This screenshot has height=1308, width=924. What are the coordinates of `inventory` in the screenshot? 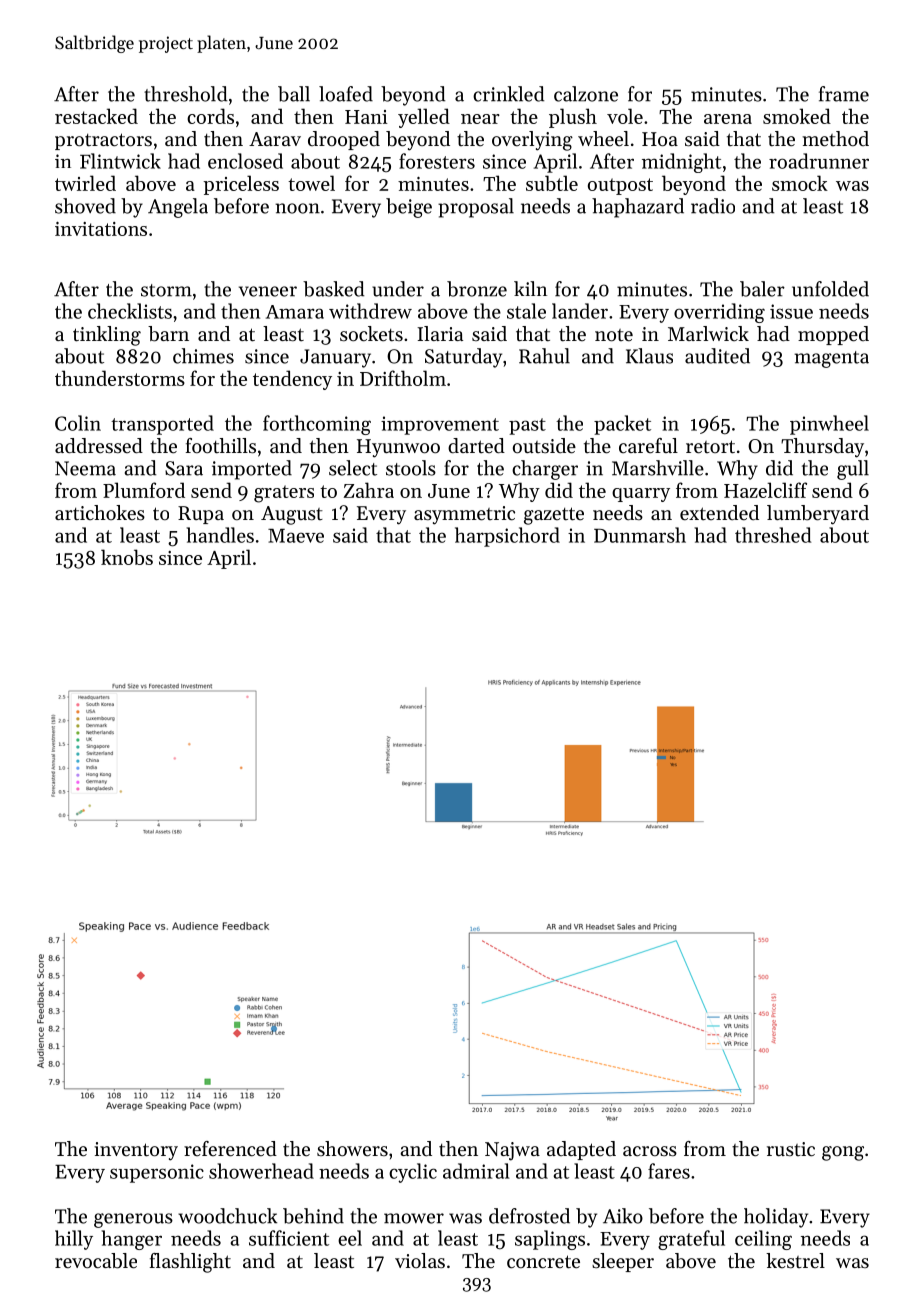 It's located at (136, 1151).
